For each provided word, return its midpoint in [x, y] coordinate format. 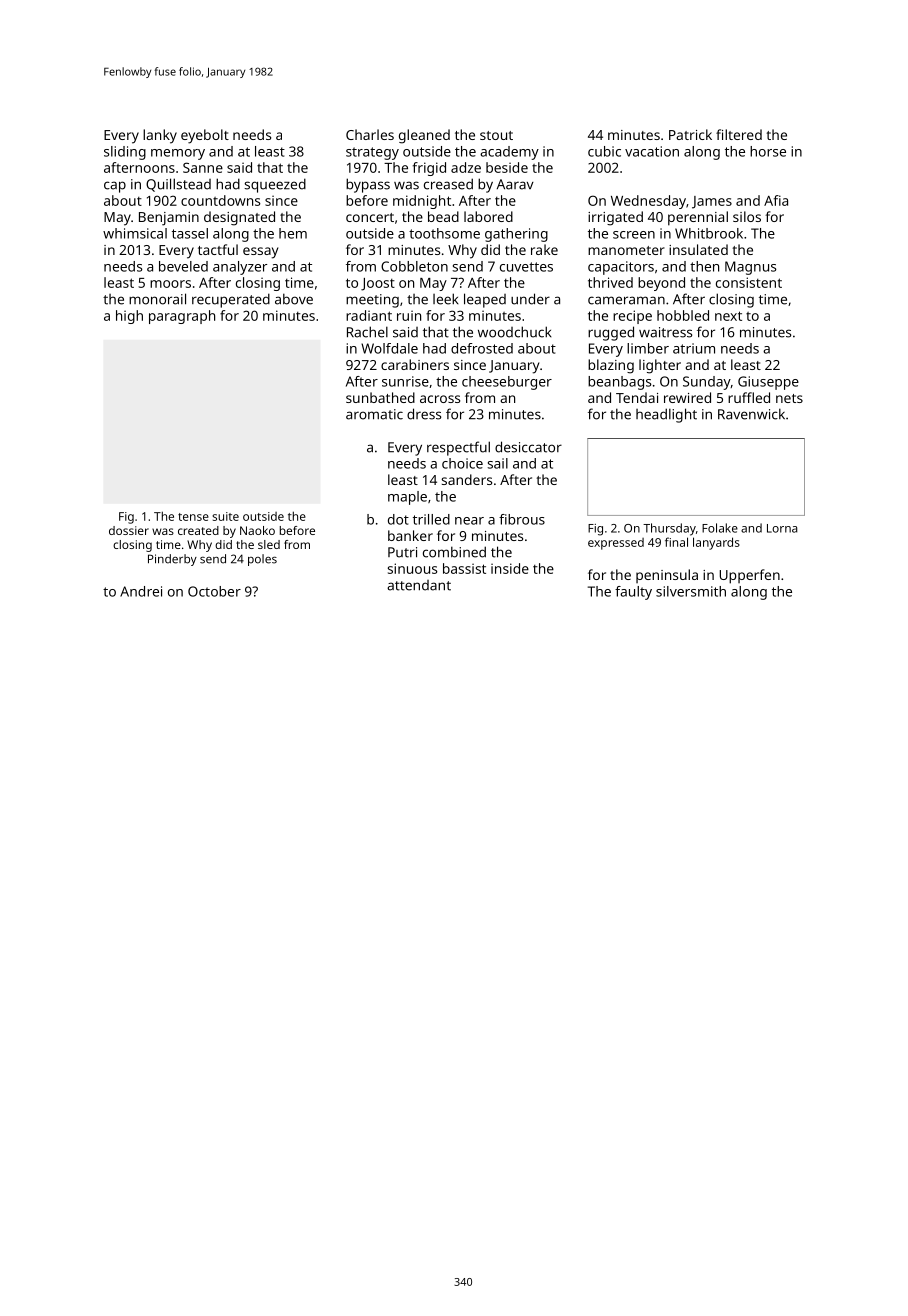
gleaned [424, 136]
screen [634, 235]
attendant [419, 585]
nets [789, 398]
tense [193, 517]
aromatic [374, 414]
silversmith [691, 591]
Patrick [690, 134]
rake [544, 249]
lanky [160, 136]
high [129, 317]
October [214, 591]
